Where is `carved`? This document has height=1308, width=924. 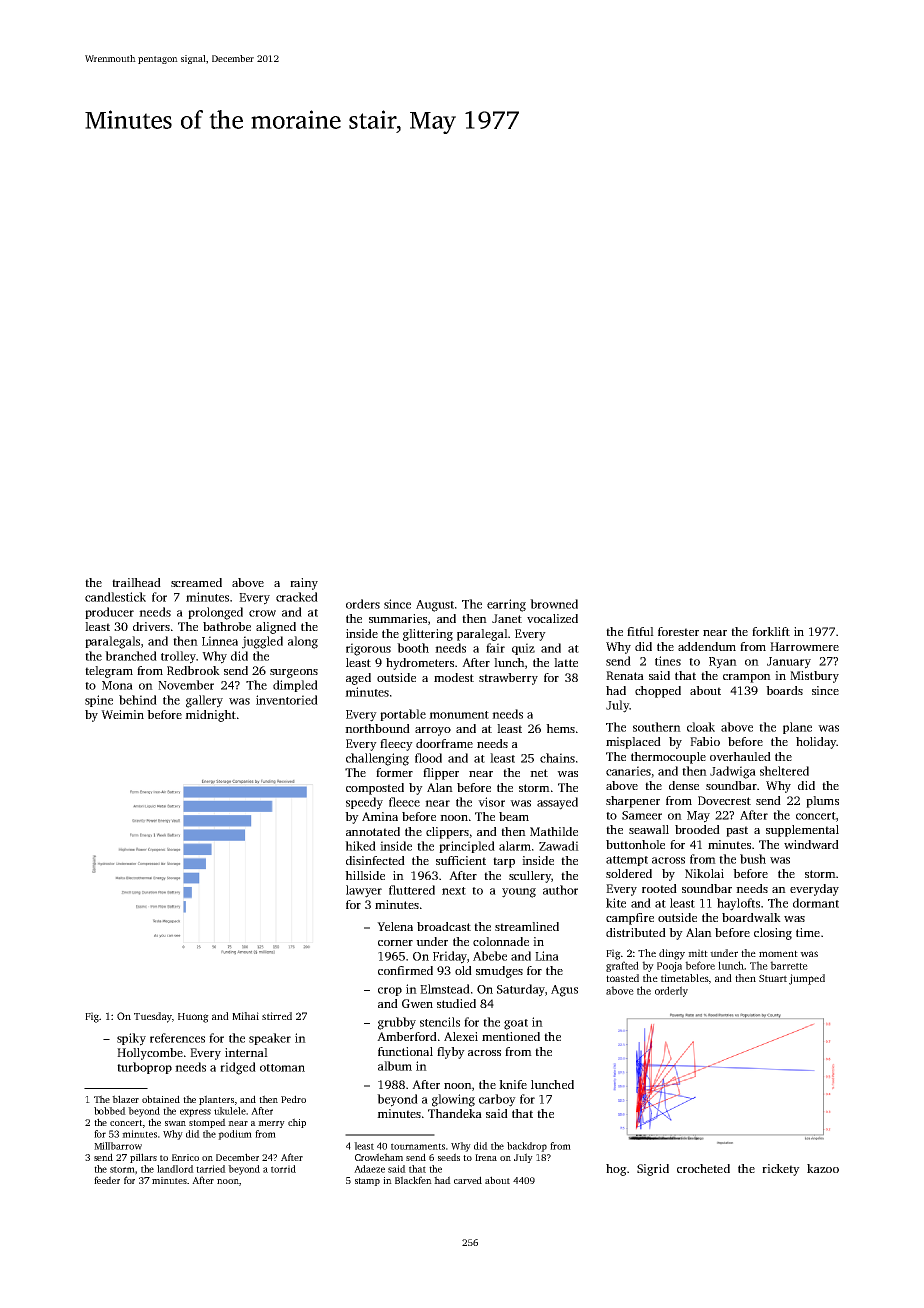 carved is located at coordinates (468, 1180).
